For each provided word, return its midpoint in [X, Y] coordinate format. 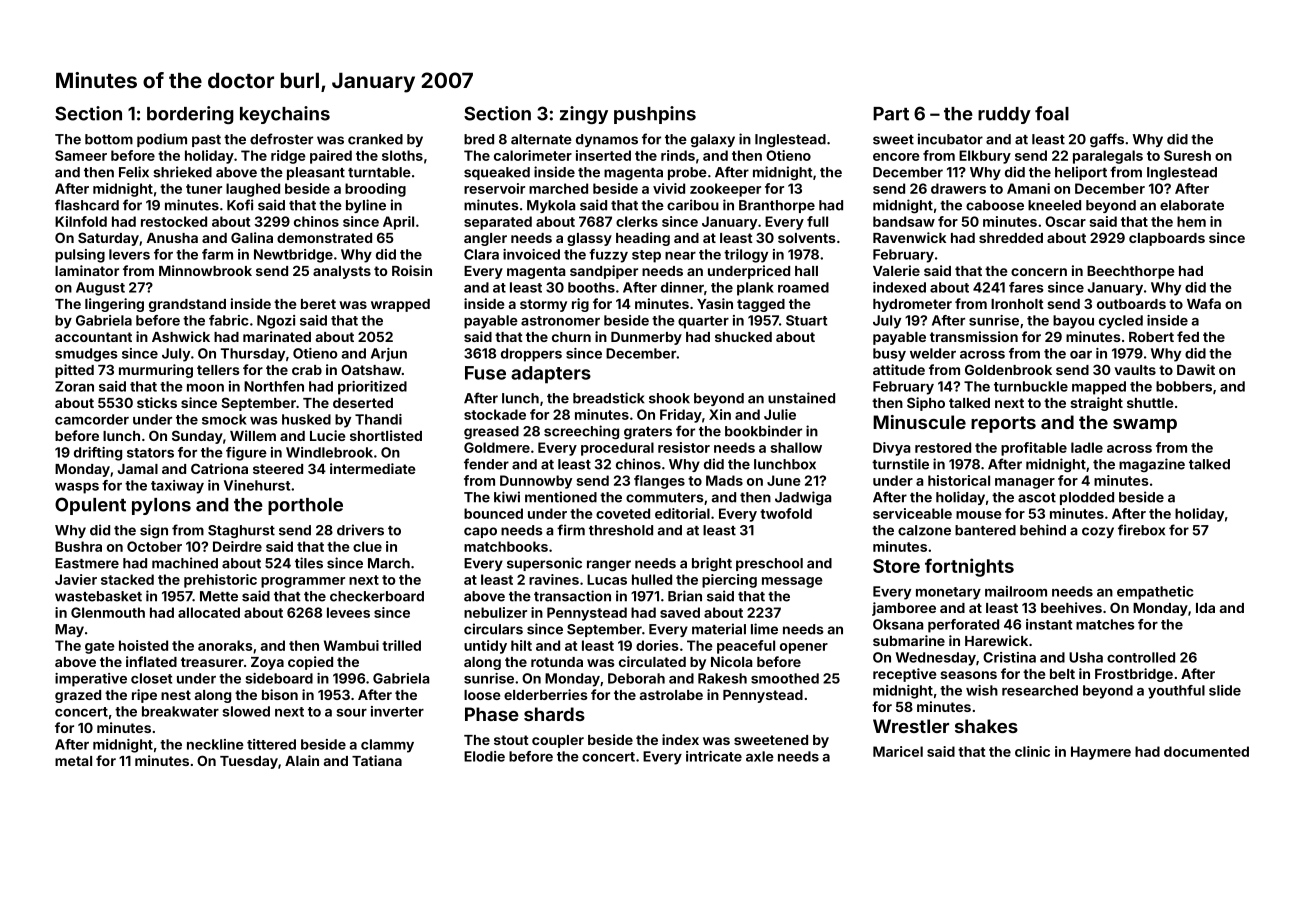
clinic [1032, 751]
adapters [551, 375]
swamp [1145, 426]
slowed [246, 711]
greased [491, 432]
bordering [190, 115]
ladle [1087, 447]
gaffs [1107, 140]
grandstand [187, 305]
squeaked [497, 173]
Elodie [484, 756]
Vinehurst [257, 485]
